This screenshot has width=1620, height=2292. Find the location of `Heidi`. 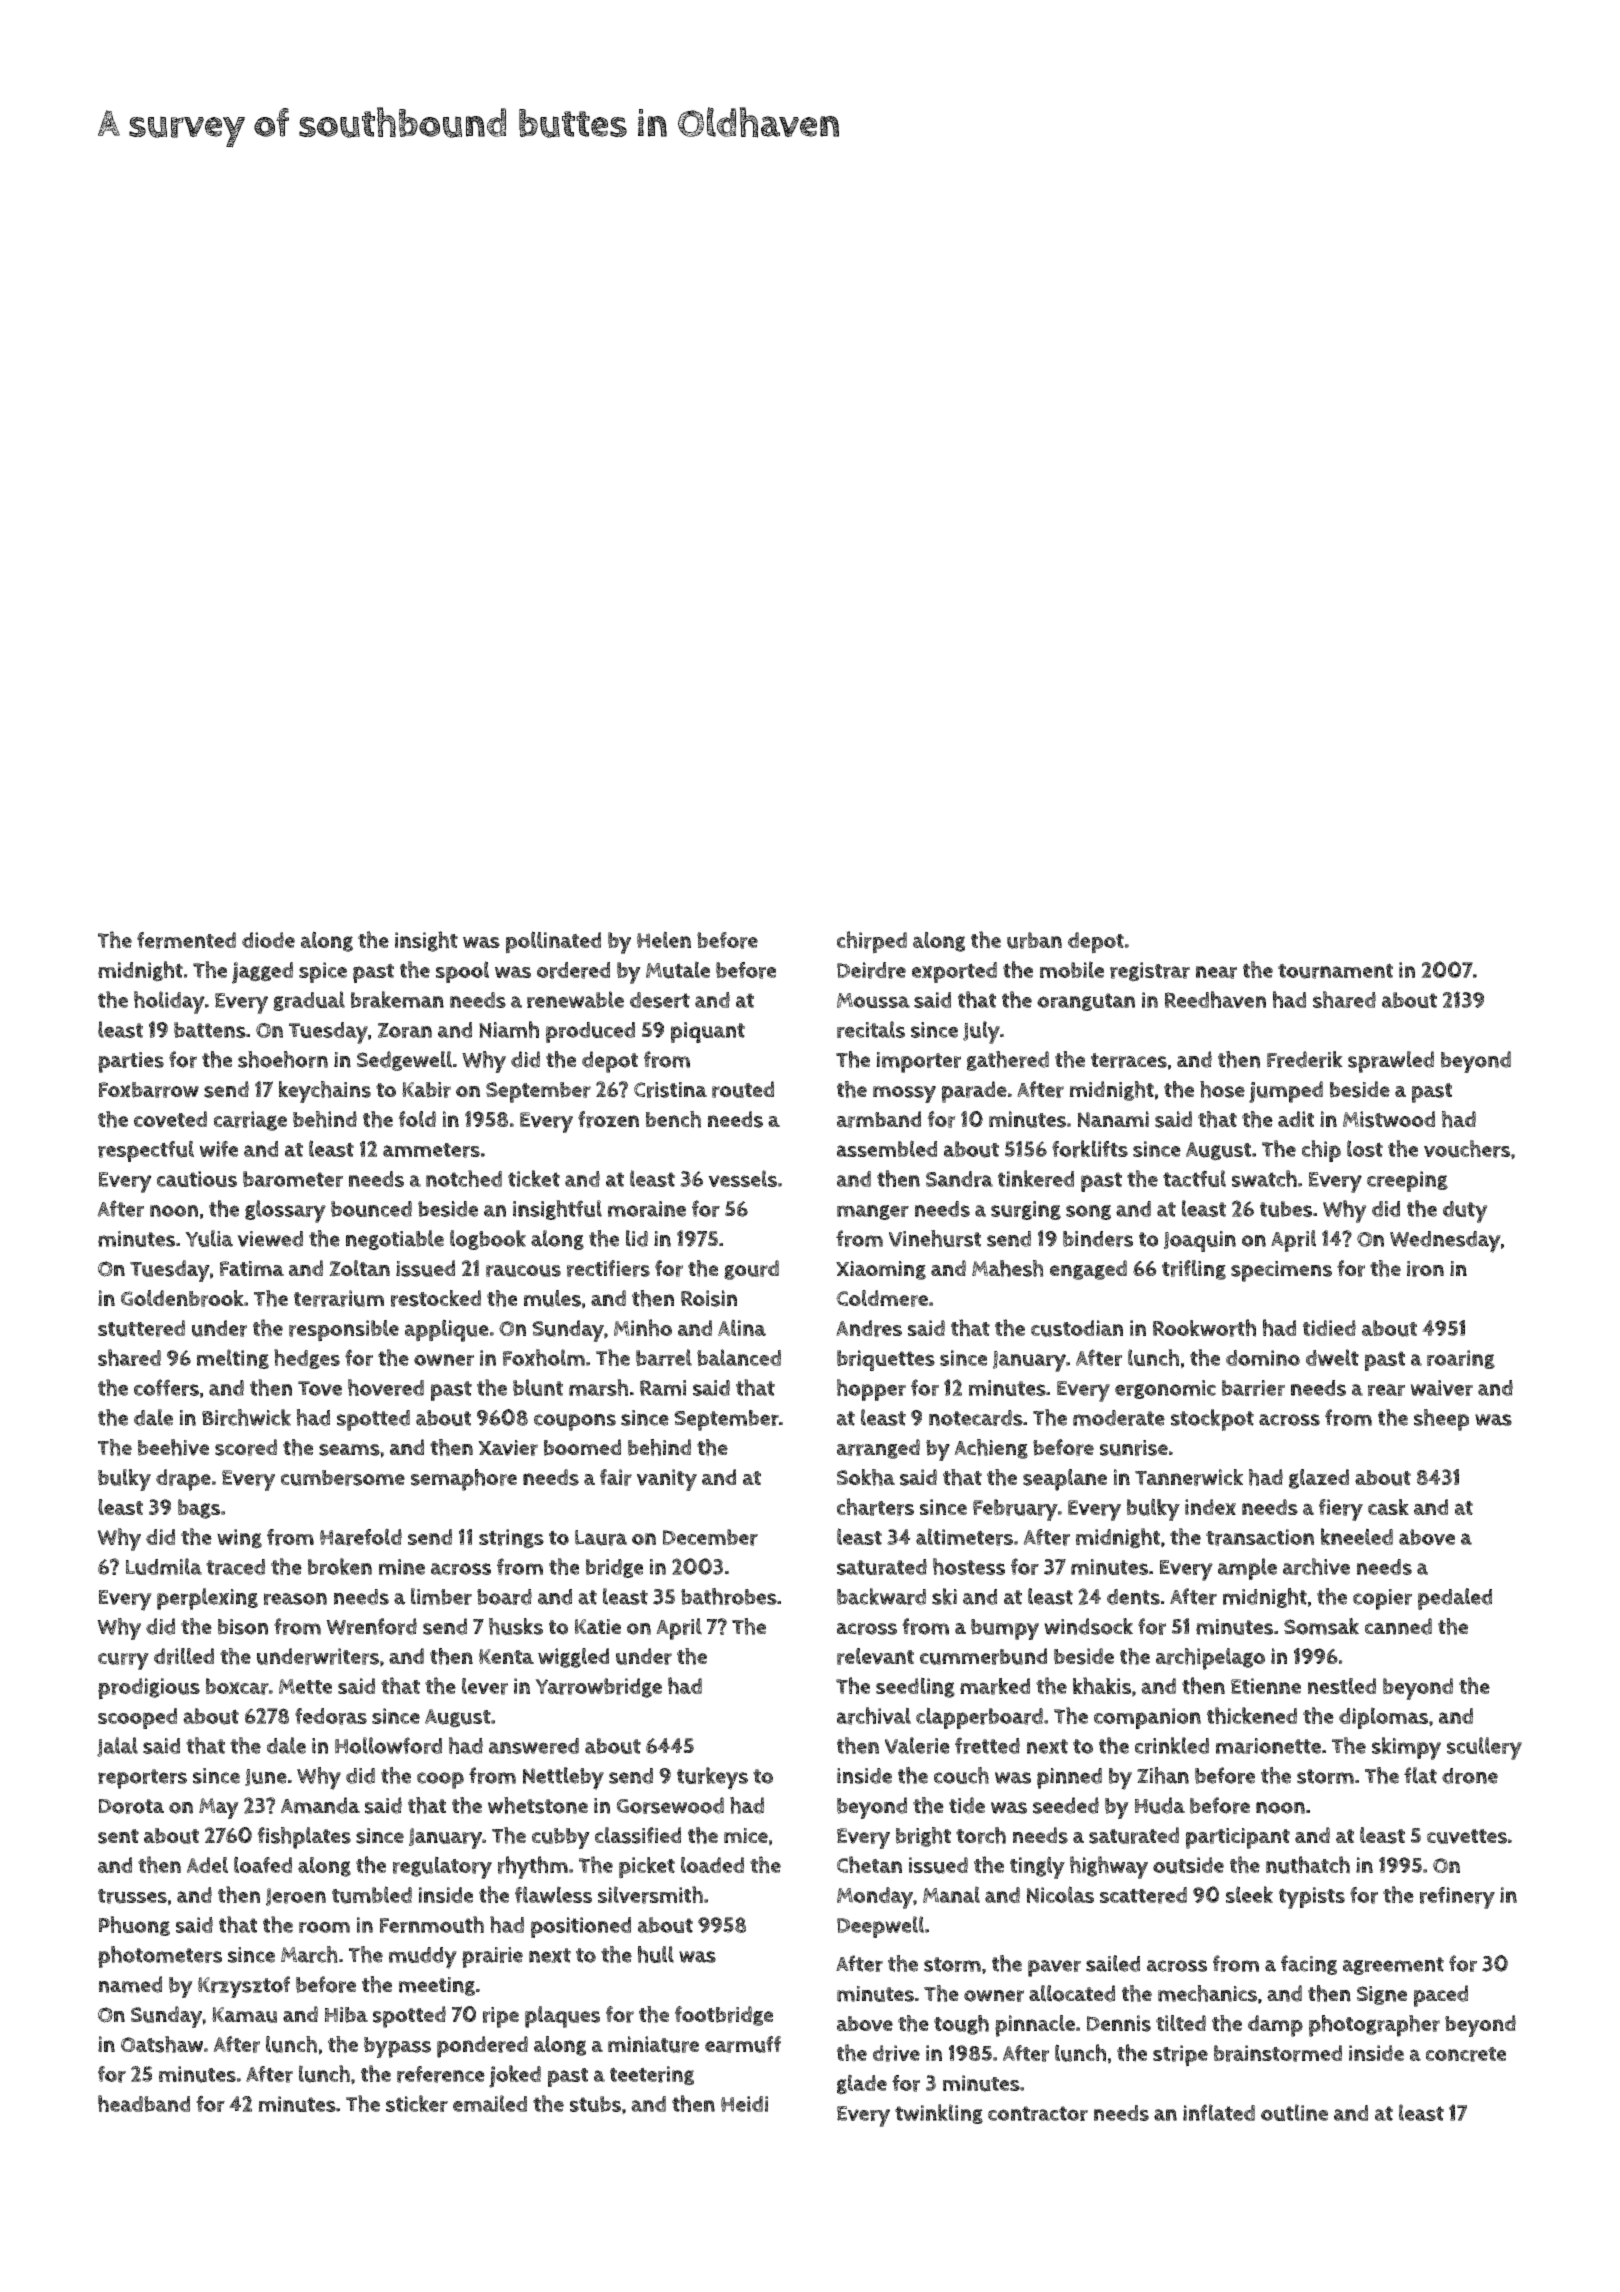

Heidi is located at coordinates (744, 2104).
